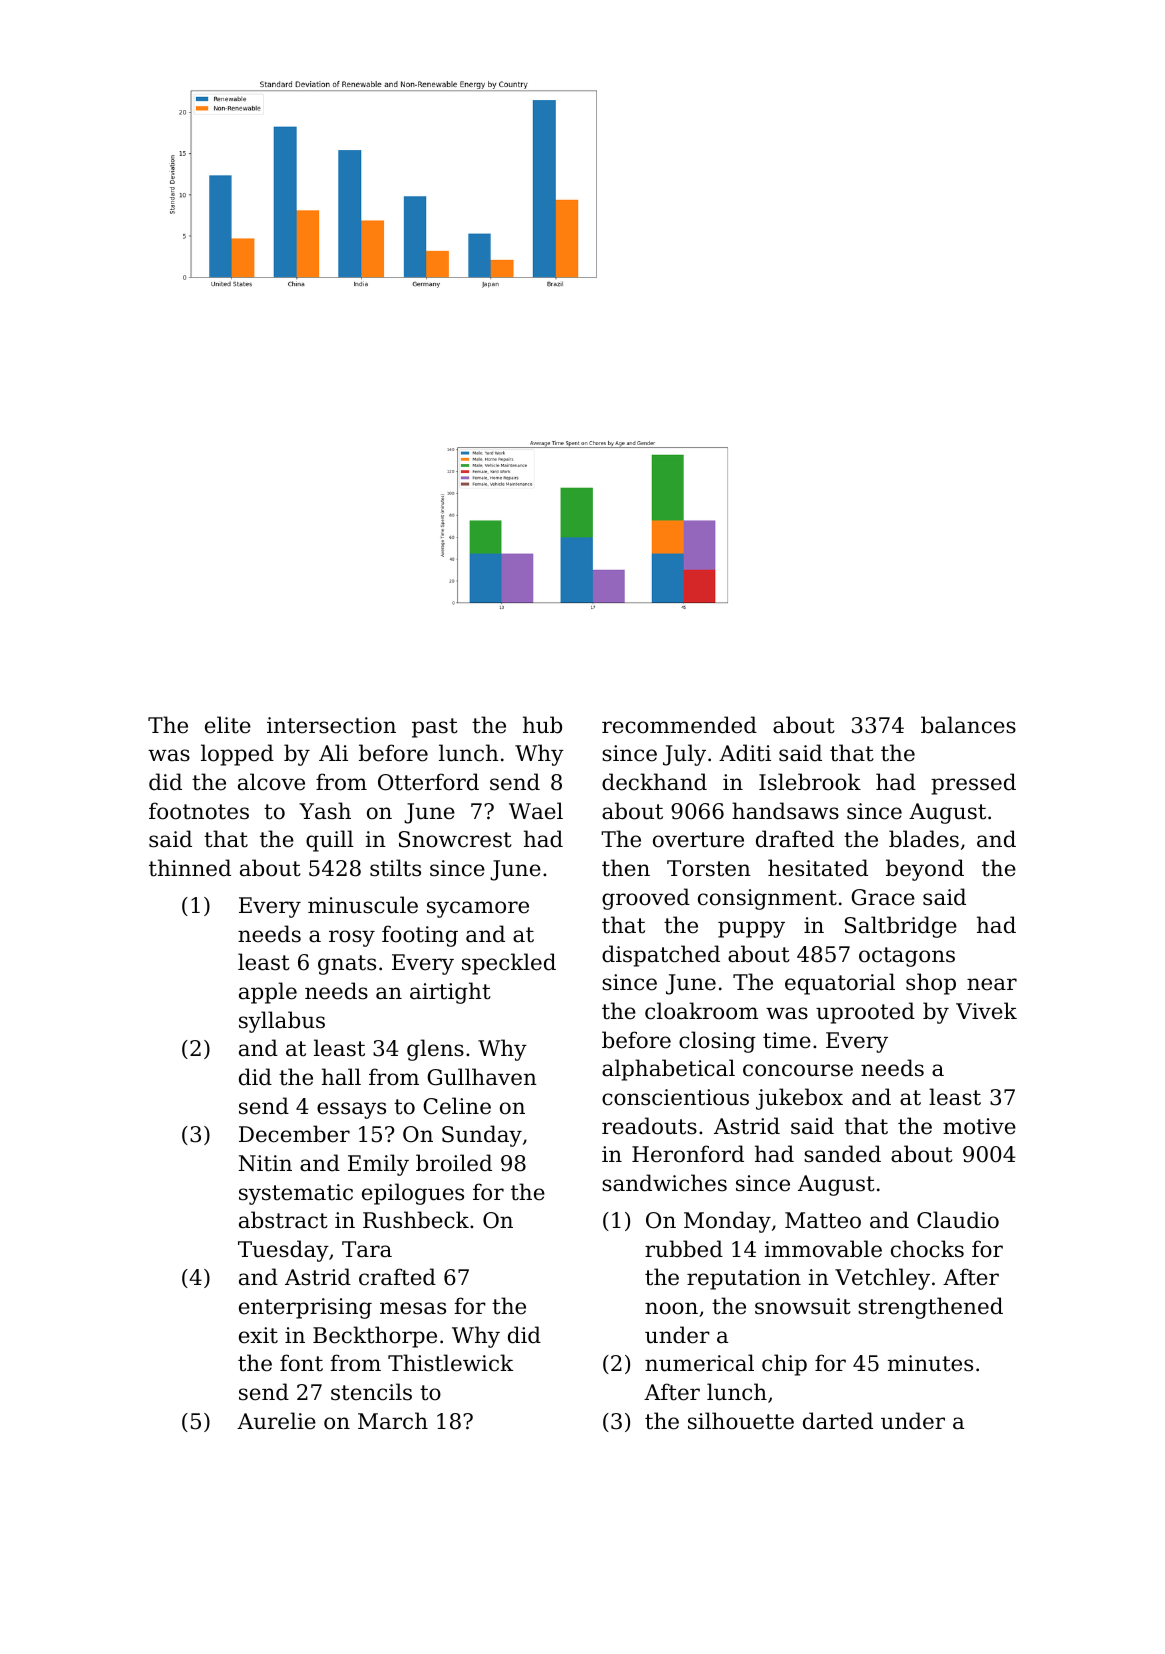 The width and height of the screenshot is (1165, 1654). What do you see at coordinates (276, 1421) in the screenshot?
I see `Aurelie` at bounding box center [276, 1421].
